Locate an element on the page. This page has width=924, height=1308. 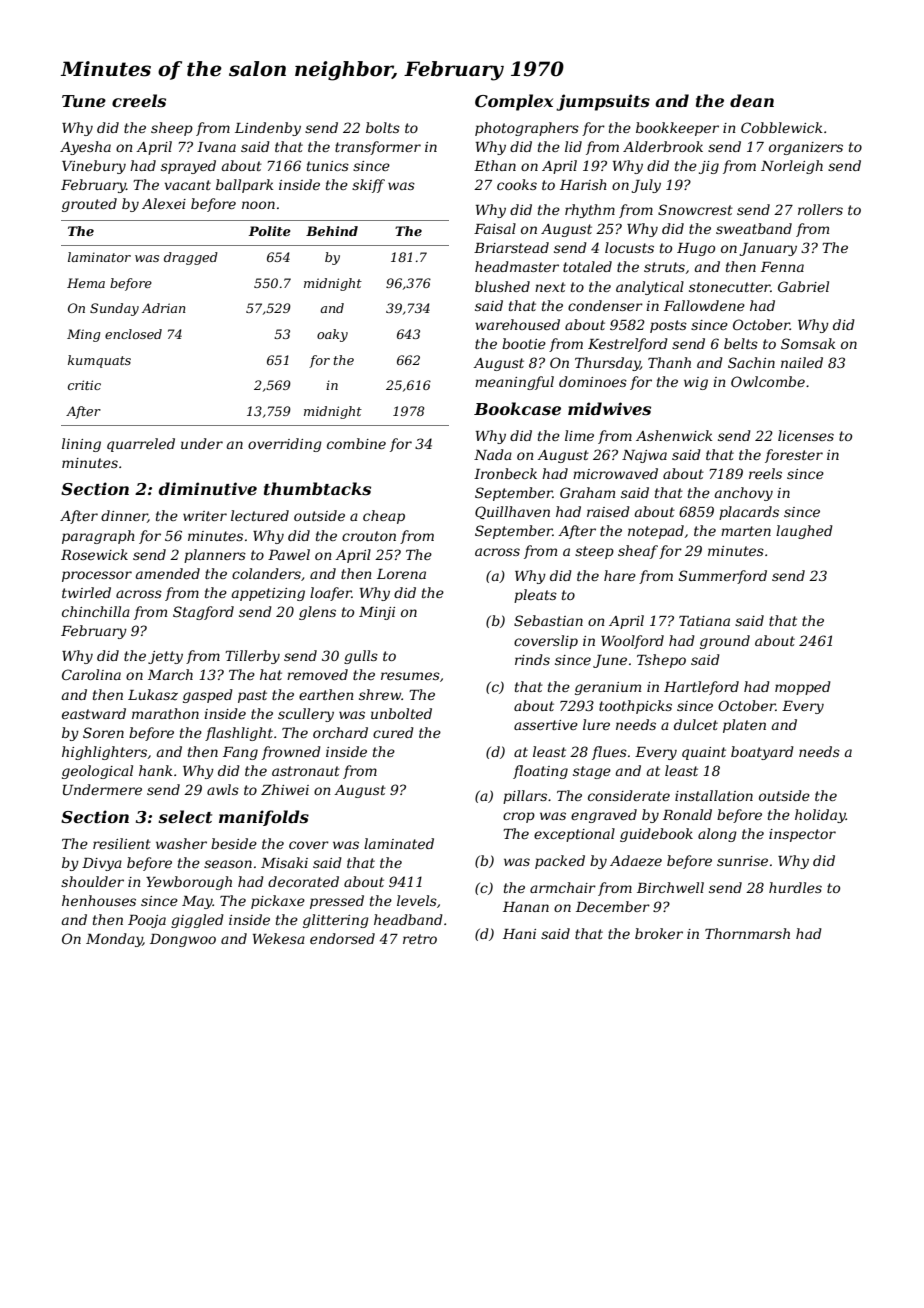
transformer is located at coordinates (378, 148).
